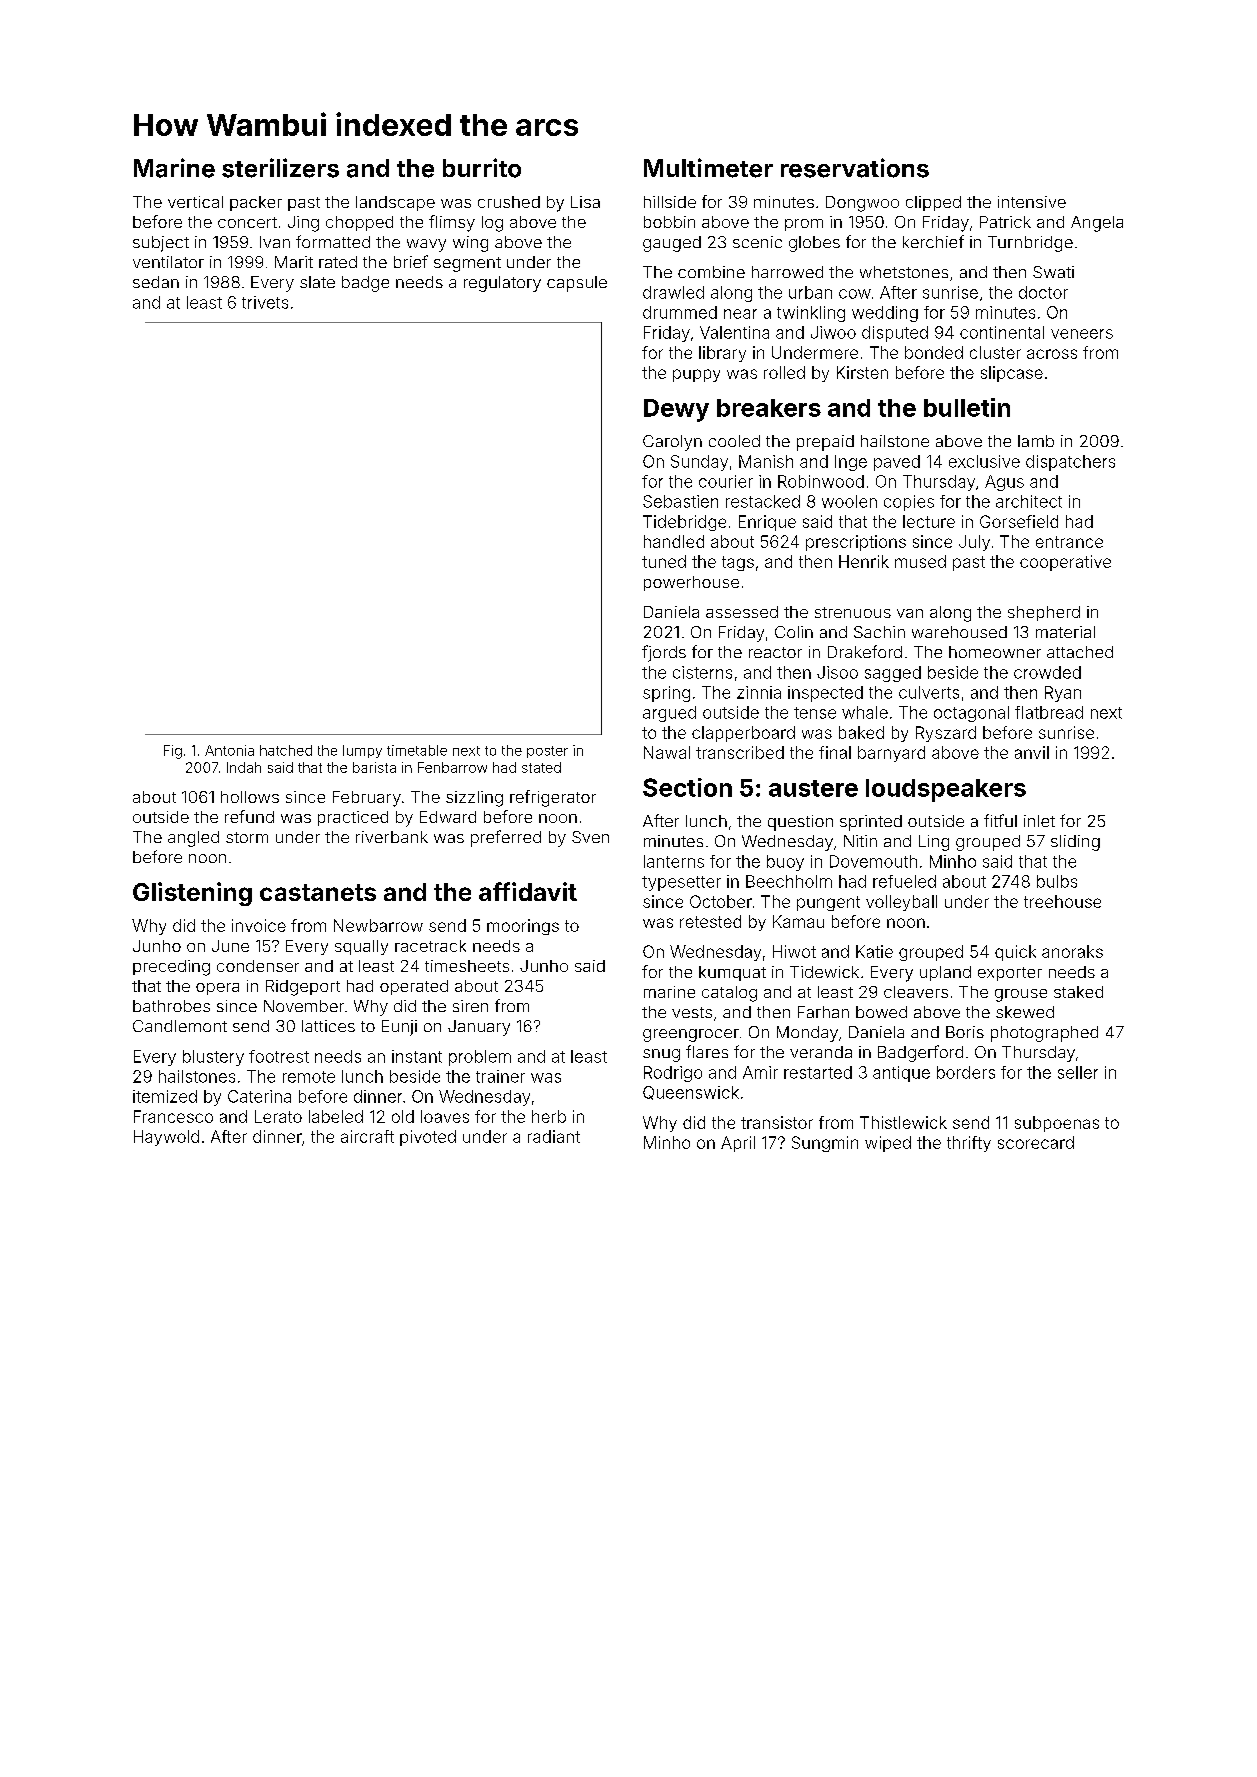 This screenshot has width=1257, height=1777. What do you see at coordinates (367, 799) in the screenshot?
I see `February` at bounding box center [367, 799].
